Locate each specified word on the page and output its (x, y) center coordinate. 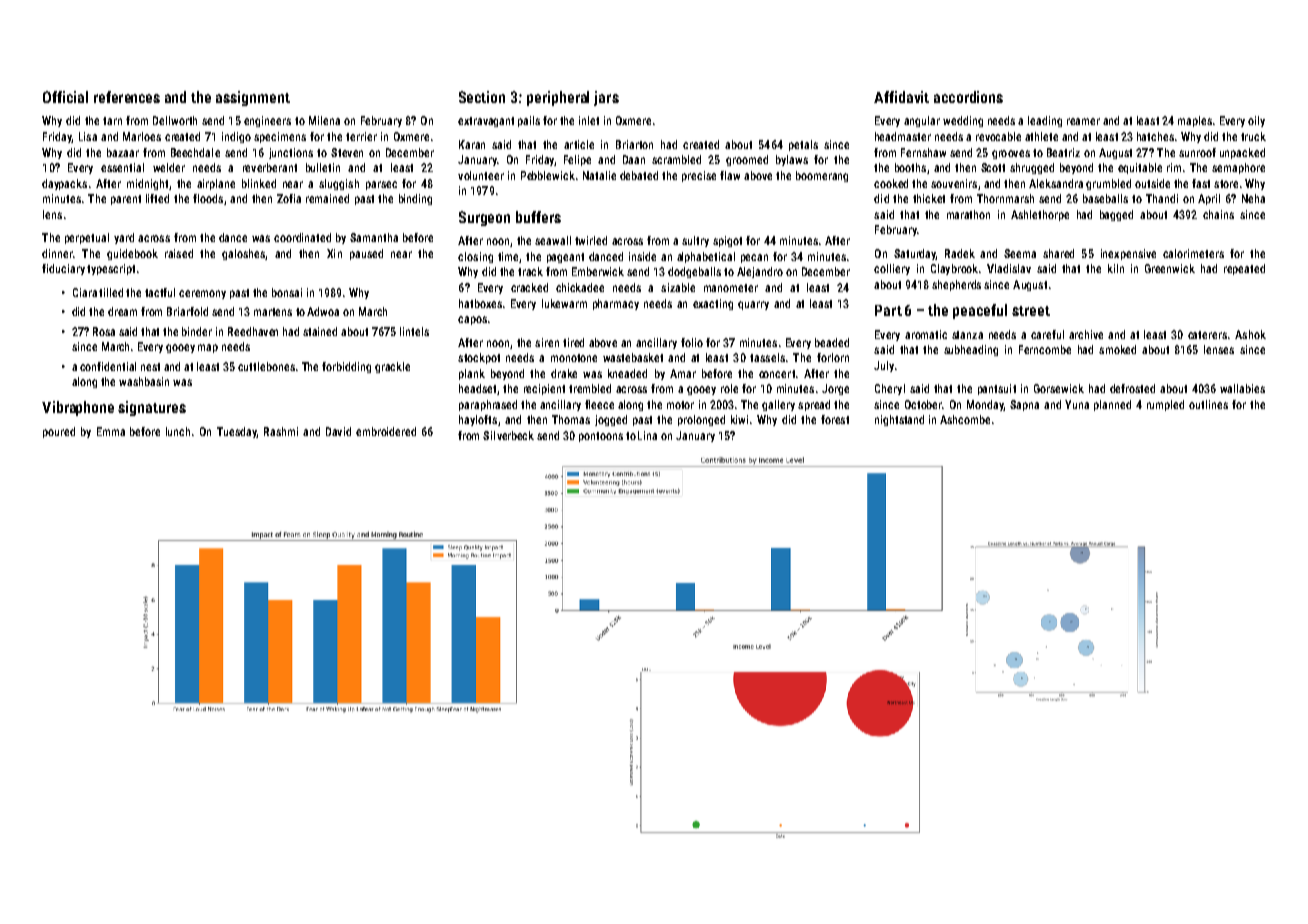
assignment (253, 98)
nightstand (899, 420)
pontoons (601, 437)
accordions (968, 97)
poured (59, 432)
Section (482, 97)
